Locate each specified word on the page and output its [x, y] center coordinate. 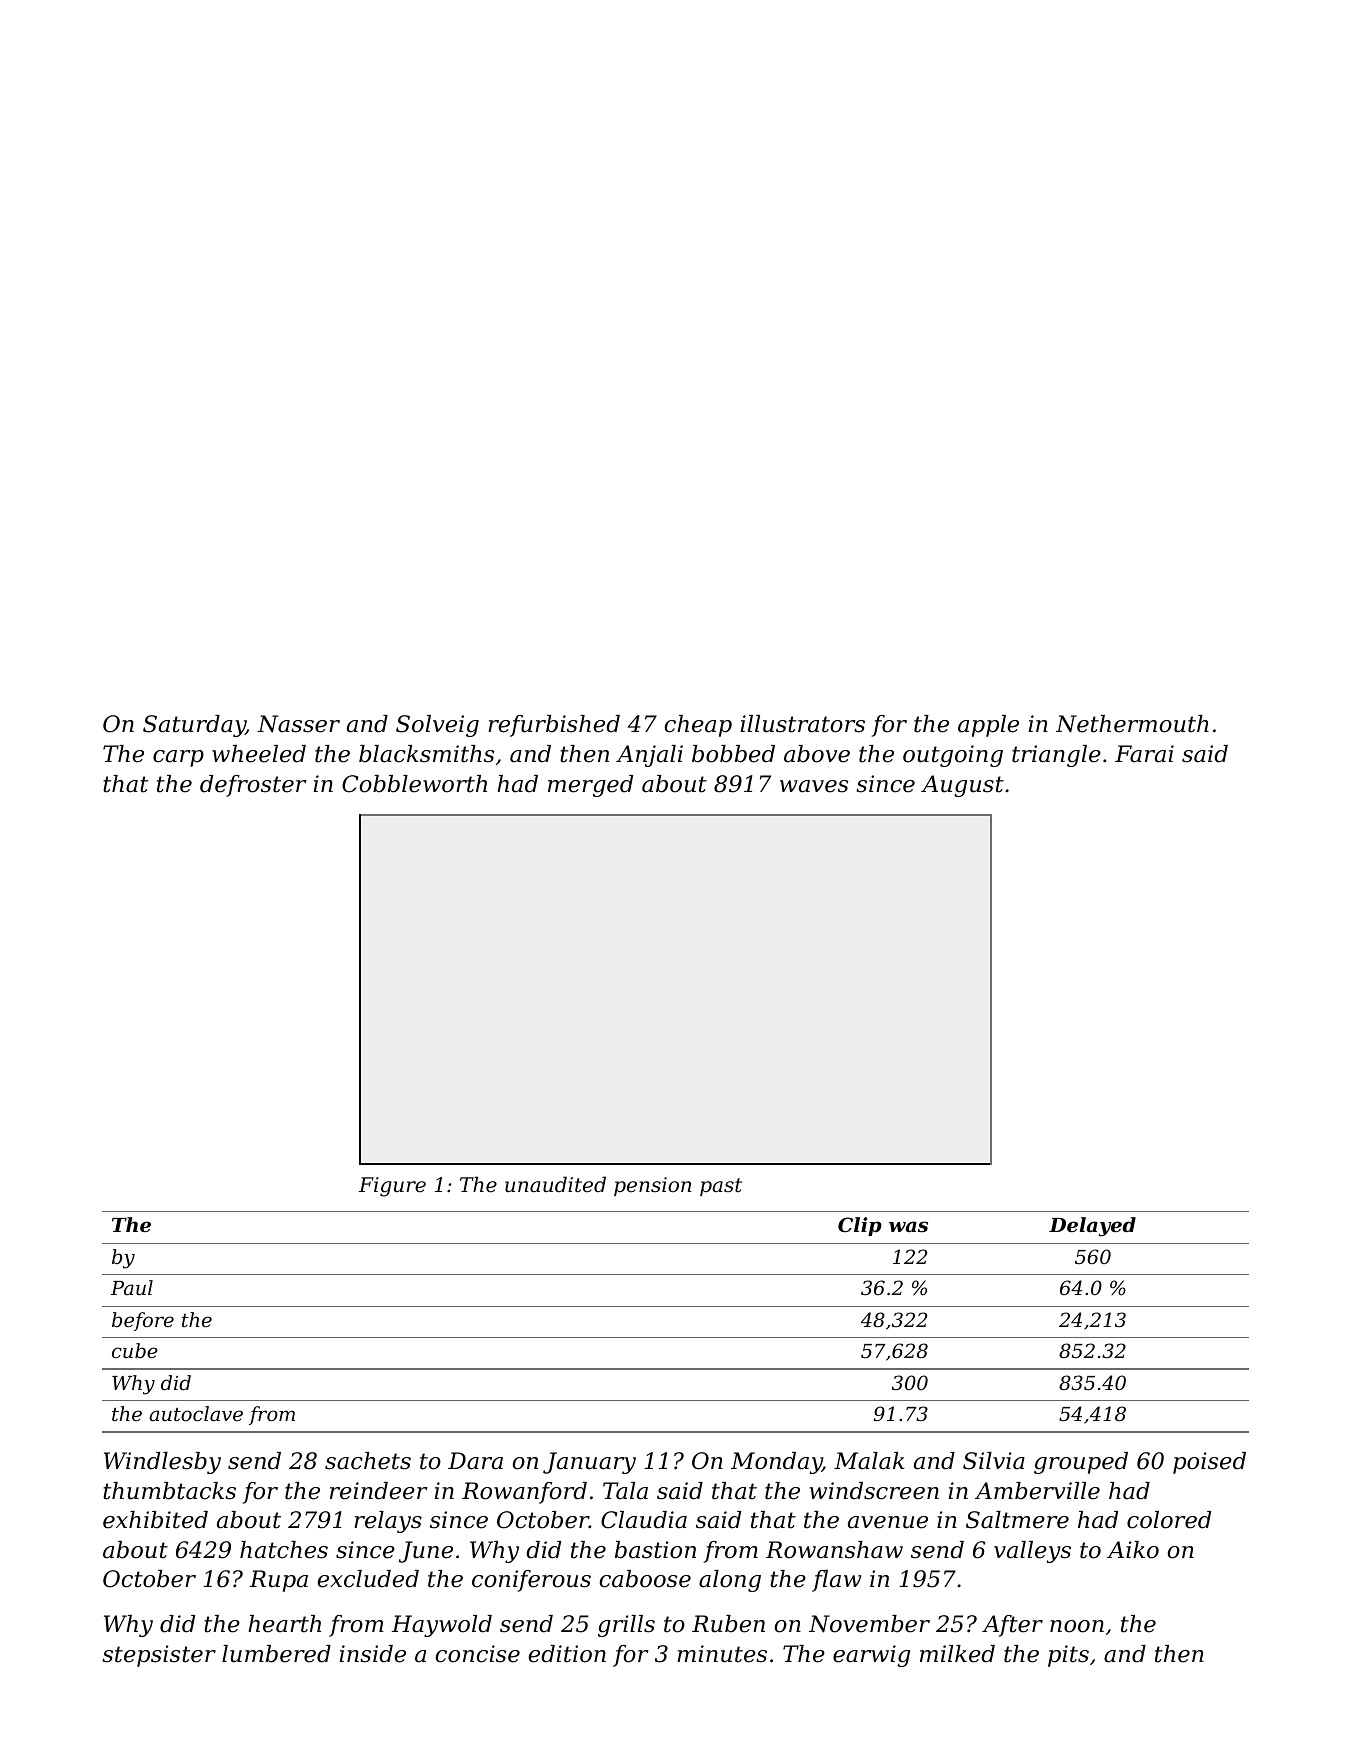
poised [1209, 1463]
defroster [253, 786]
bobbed [733, 754]
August [962, 786]
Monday [776, 1463]
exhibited [155, 1520]
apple [988, 726]
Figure [392, 1187]
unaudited [555, 1184]
